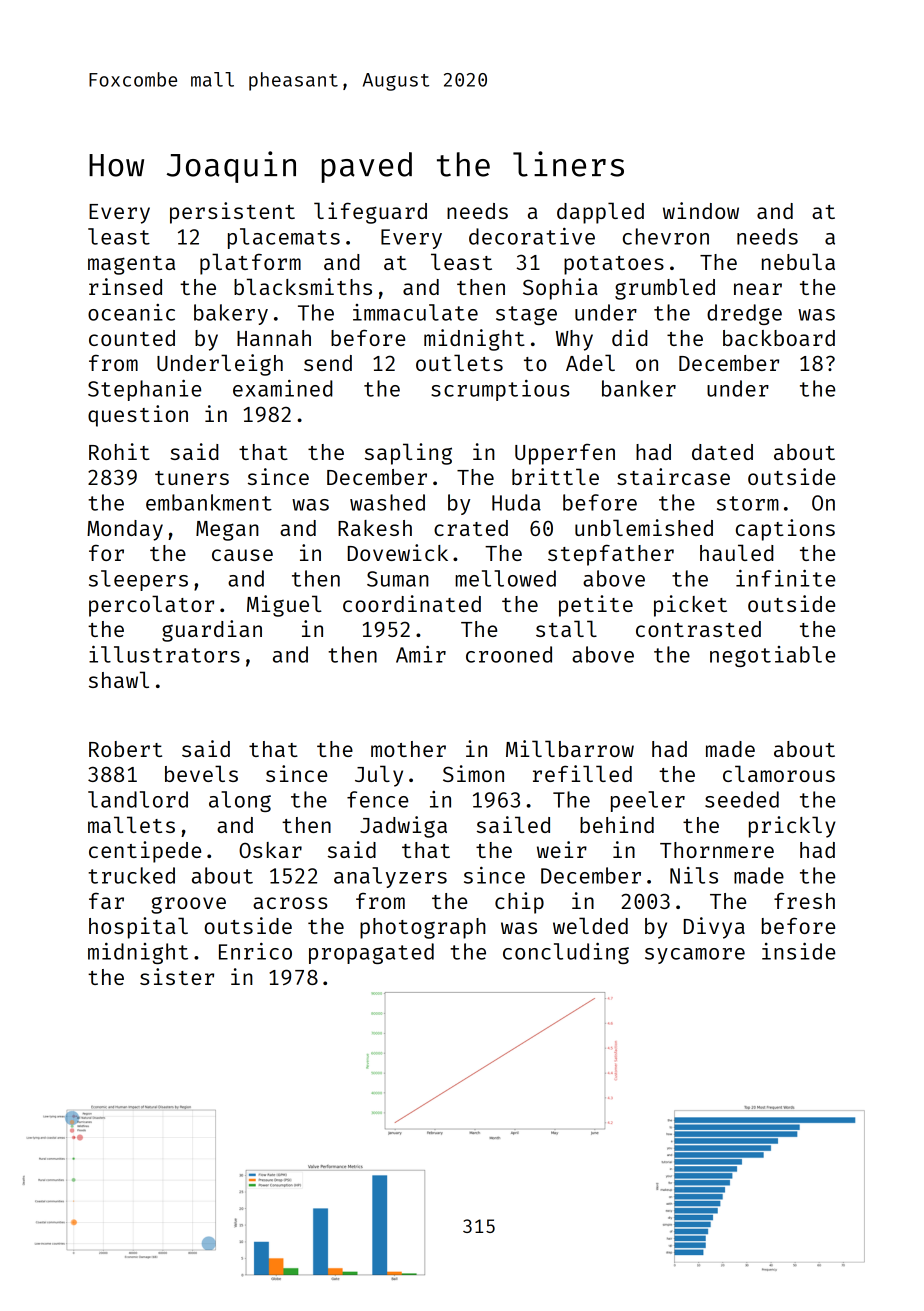  I want to click on sycamore, so click(695, 956).
